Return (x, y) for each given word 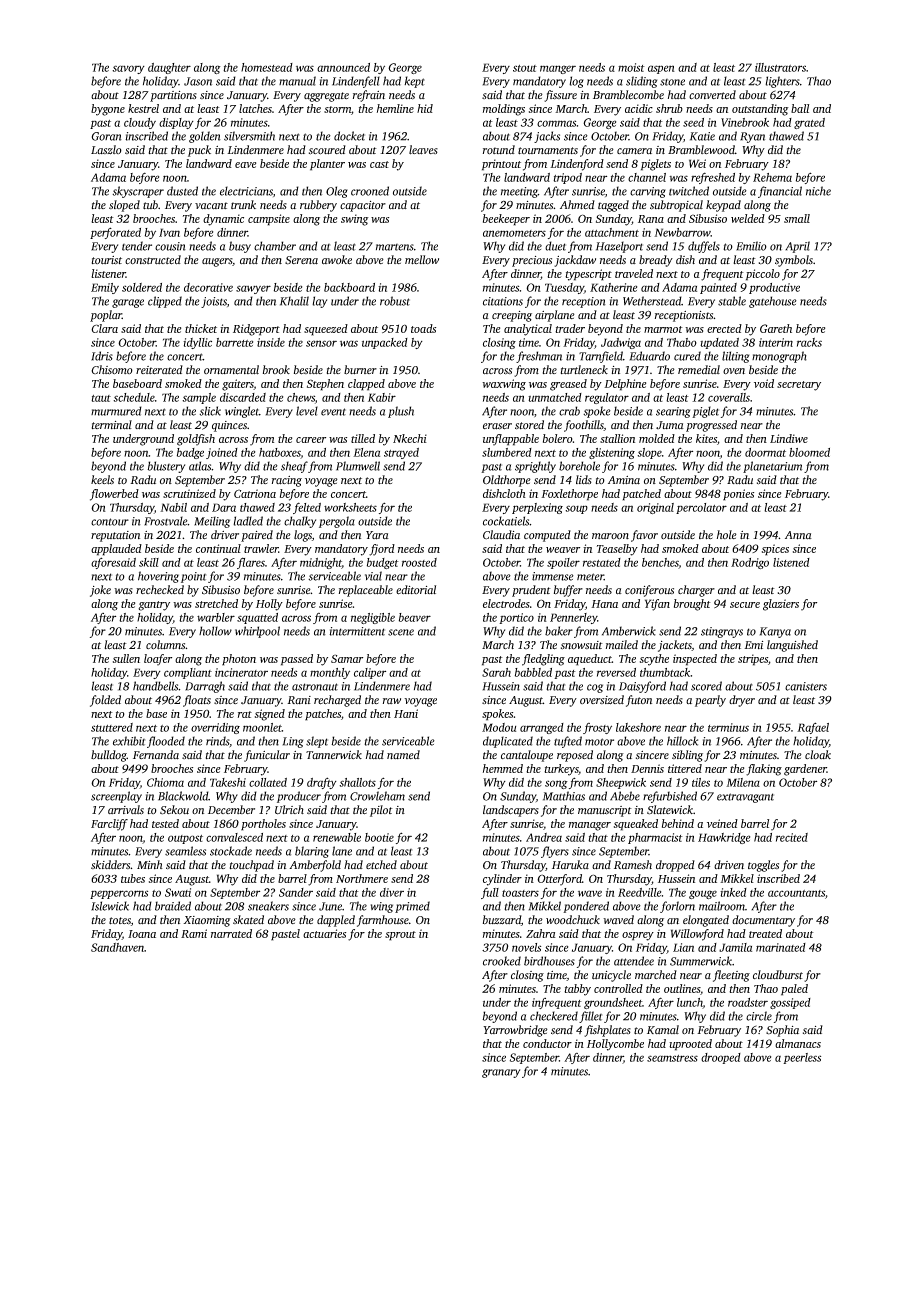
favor (644, 536)
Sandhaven (117, 947)
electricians (246, 191)
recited (792, 837)
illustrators (780, 67)
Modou (499, 727)
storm (337, 109)
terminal (112, 425)
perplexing (537, 508)
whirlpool (257, 632)
